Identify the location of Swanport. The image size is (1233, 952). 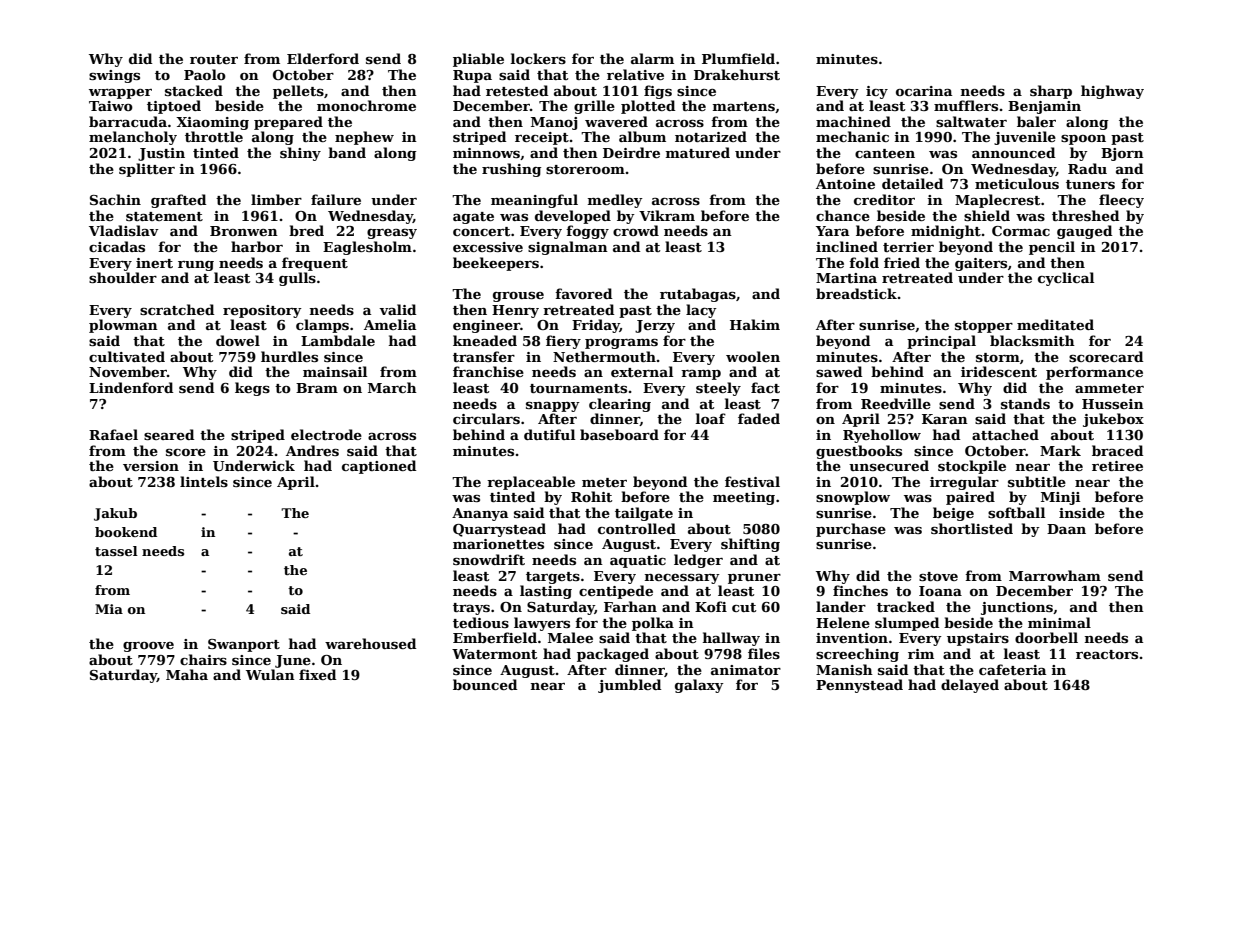
(244, 645).
